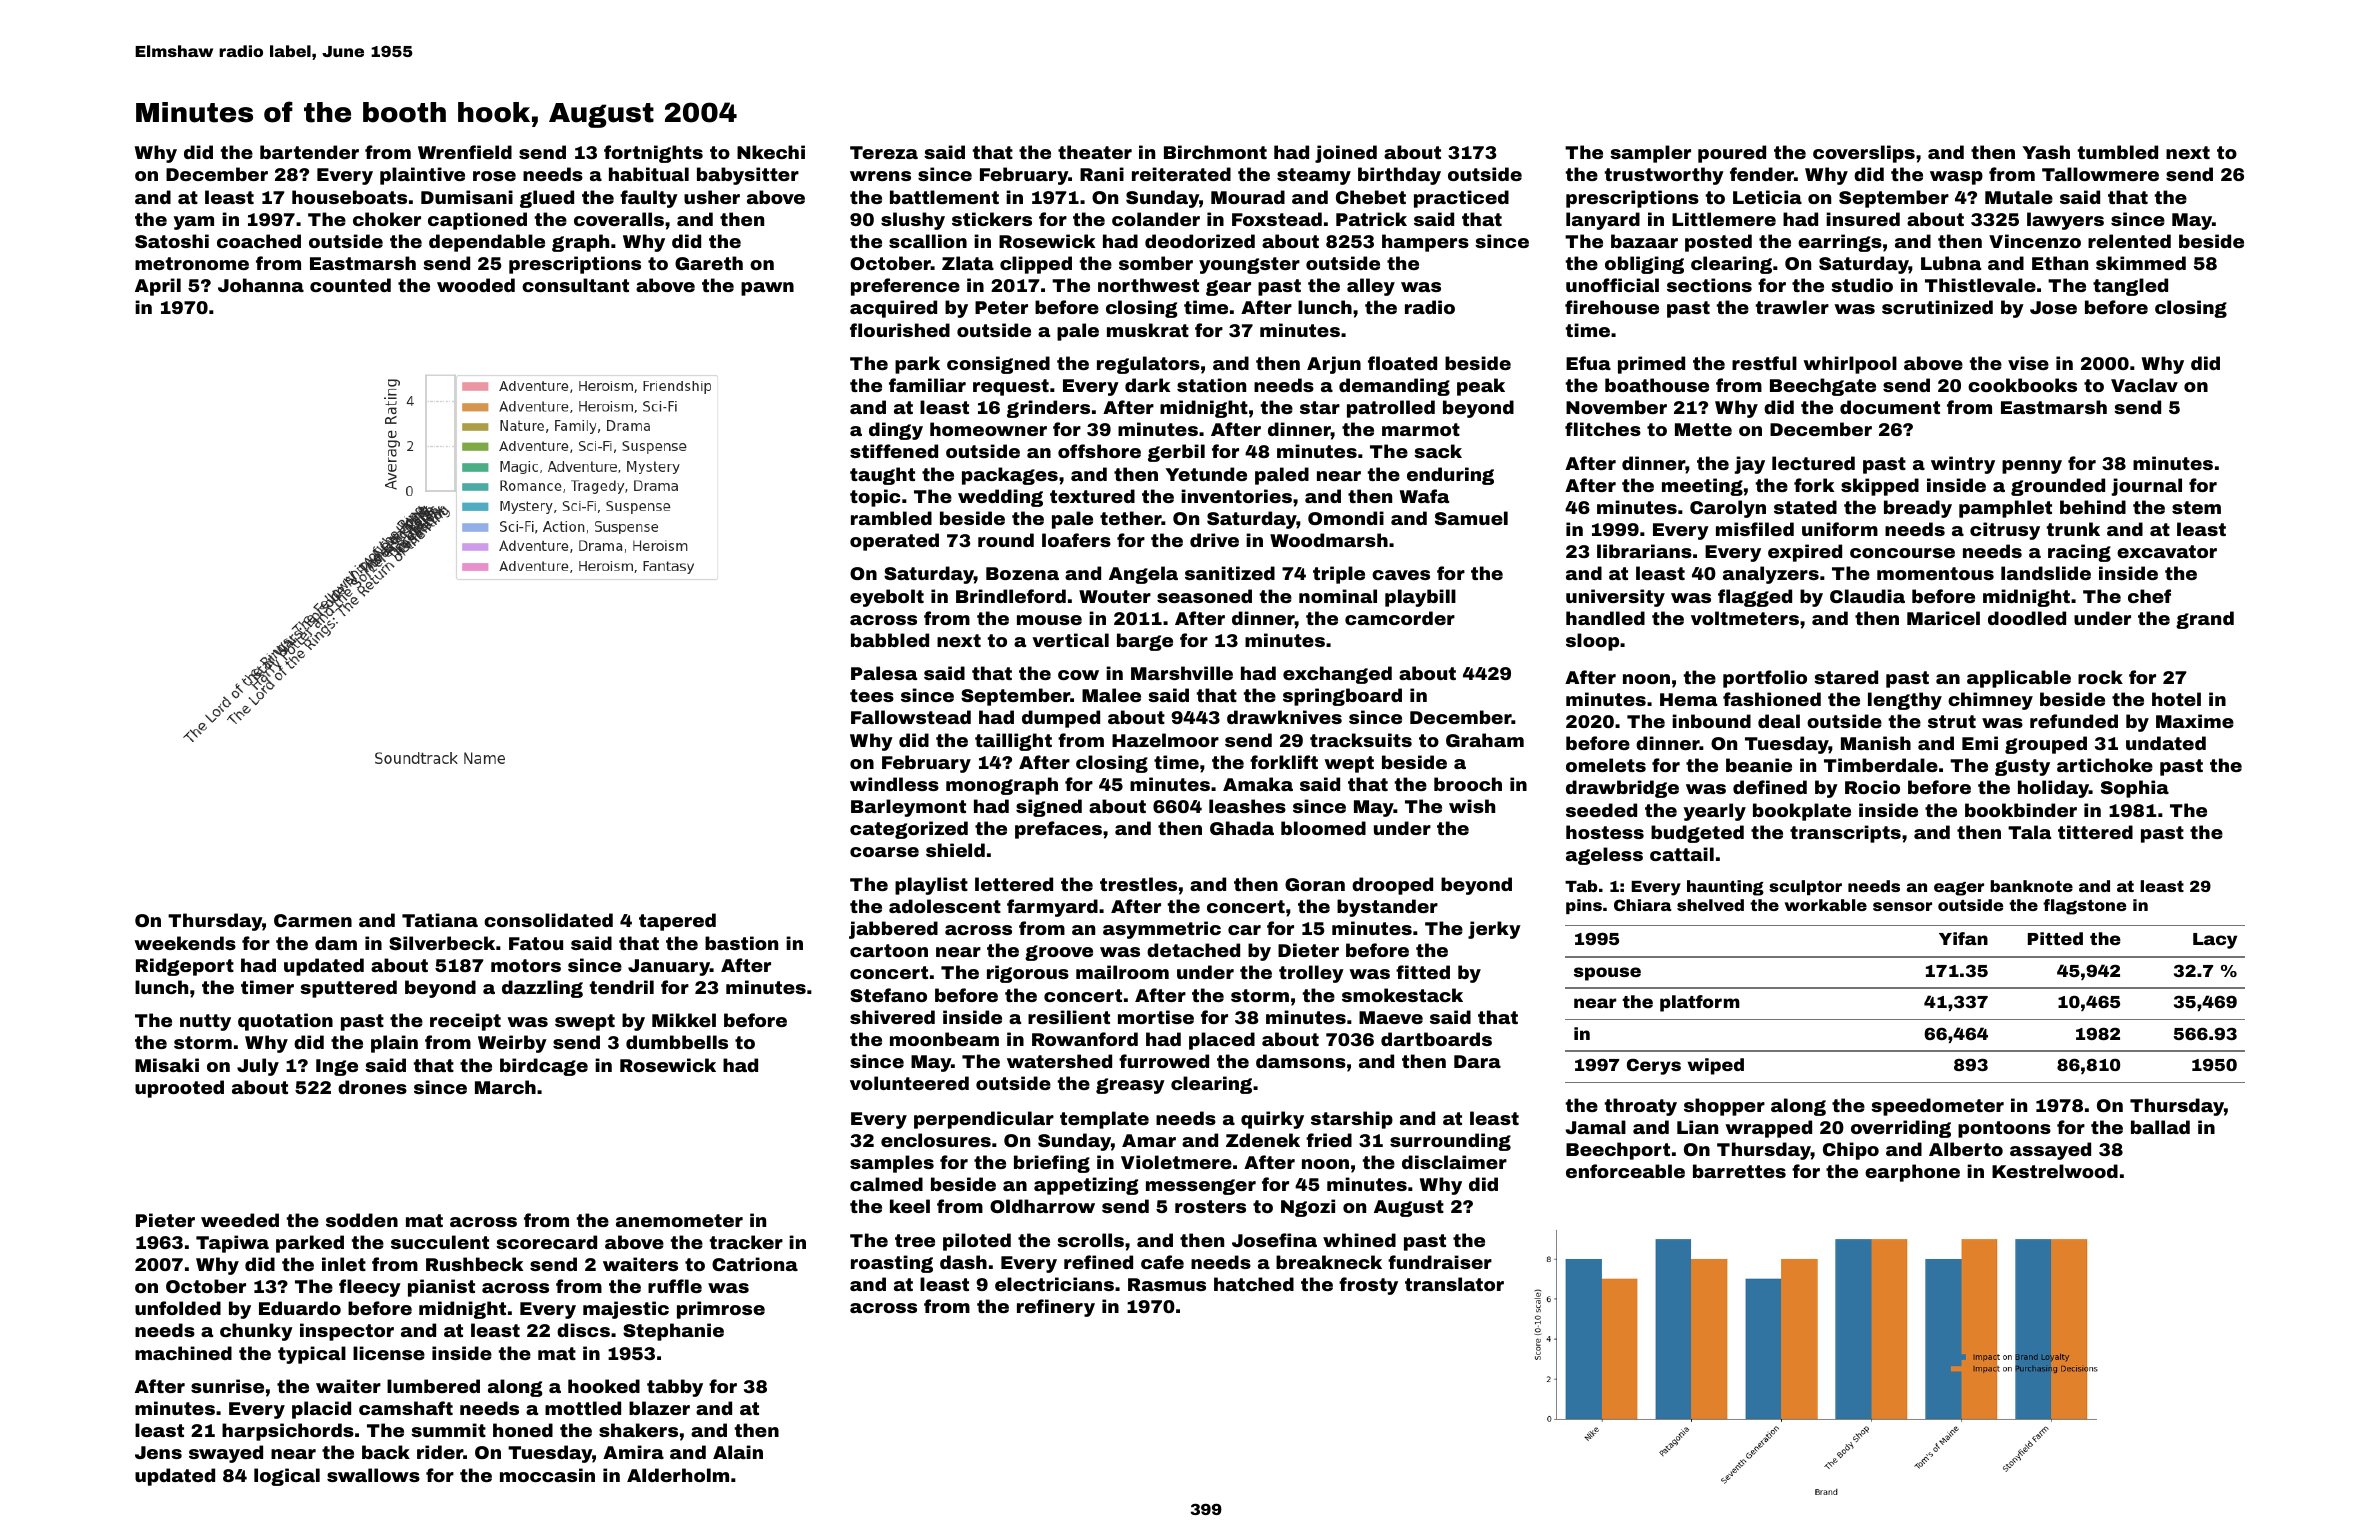 This screenshot has width=2380, height=1540. Describe the element at coordinates (474, 1264) in the screenshot. I see `Rushbeck` at that location.
